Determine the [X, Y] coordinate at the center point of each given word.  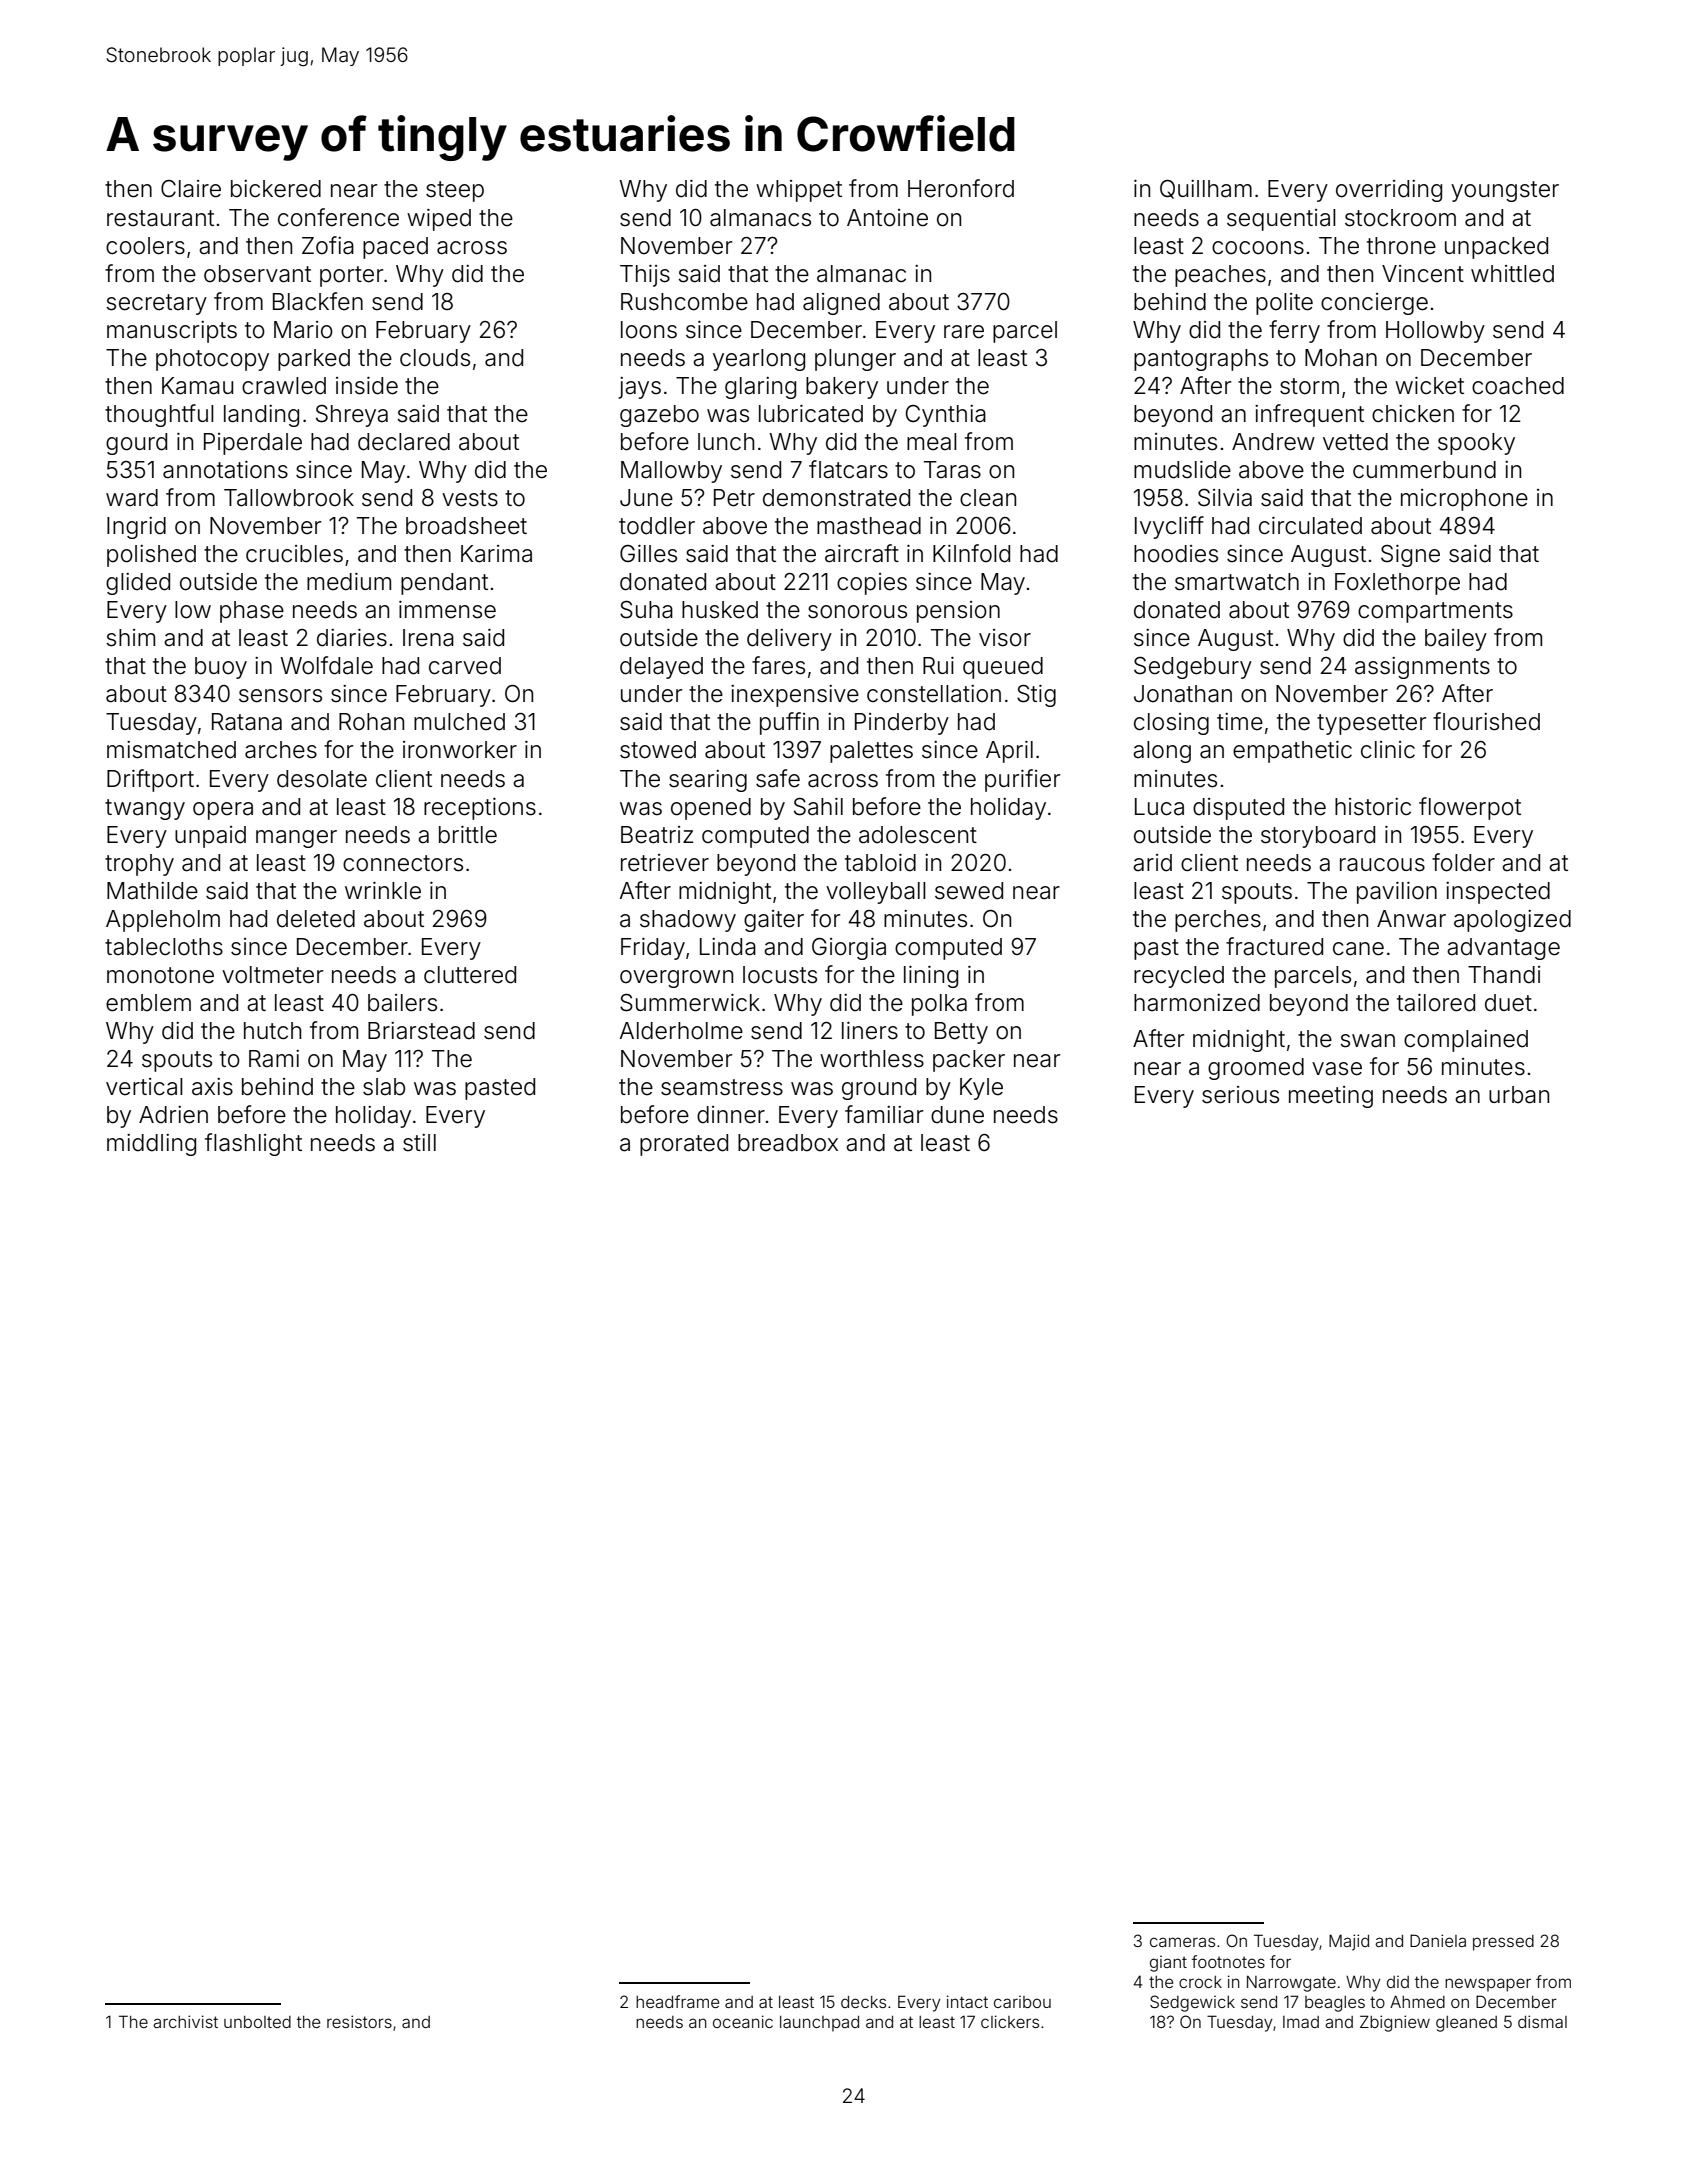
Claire [191, 189]
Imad [1301, 2022]
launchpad [819, 2024]
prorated [684, 1145]
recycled [1179, 977]
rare [964, 332]
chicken [1413, 414]
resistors [359, 2021]
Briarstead [421, 1031]
